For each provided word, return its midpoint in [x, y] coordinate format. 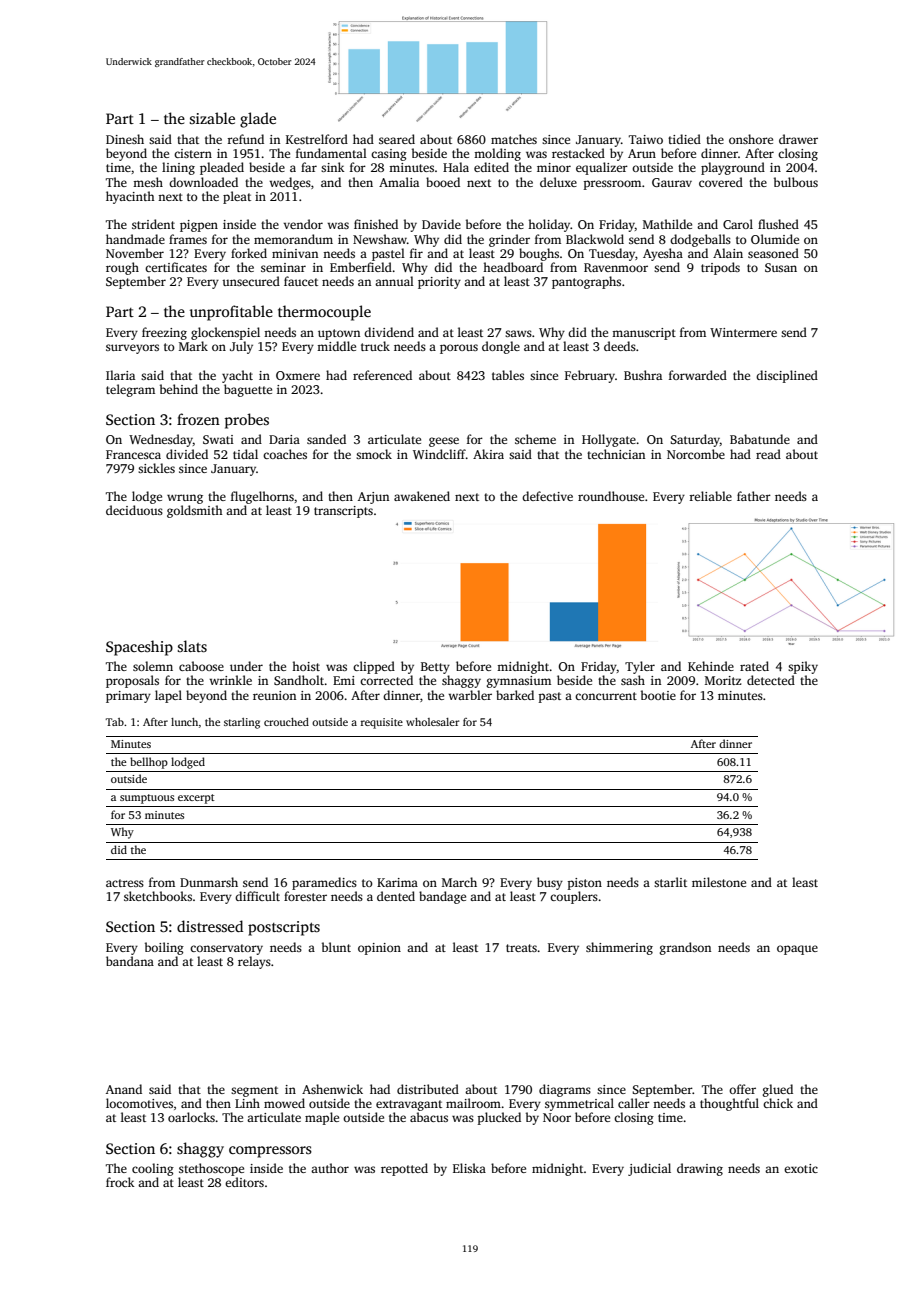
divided [187, 454]
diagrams [565, 1090]
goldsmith [195, 511]
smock [374, 454]
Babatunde [760, 439]
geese [444, 442]
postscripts [284, 928]
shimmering [619, 948]
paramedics [324, 883]
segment [254, 1091]
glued [778, 1090]
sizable [212, 118]
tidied [684, 139]
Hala [456, 167]
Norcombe [696, 454]
